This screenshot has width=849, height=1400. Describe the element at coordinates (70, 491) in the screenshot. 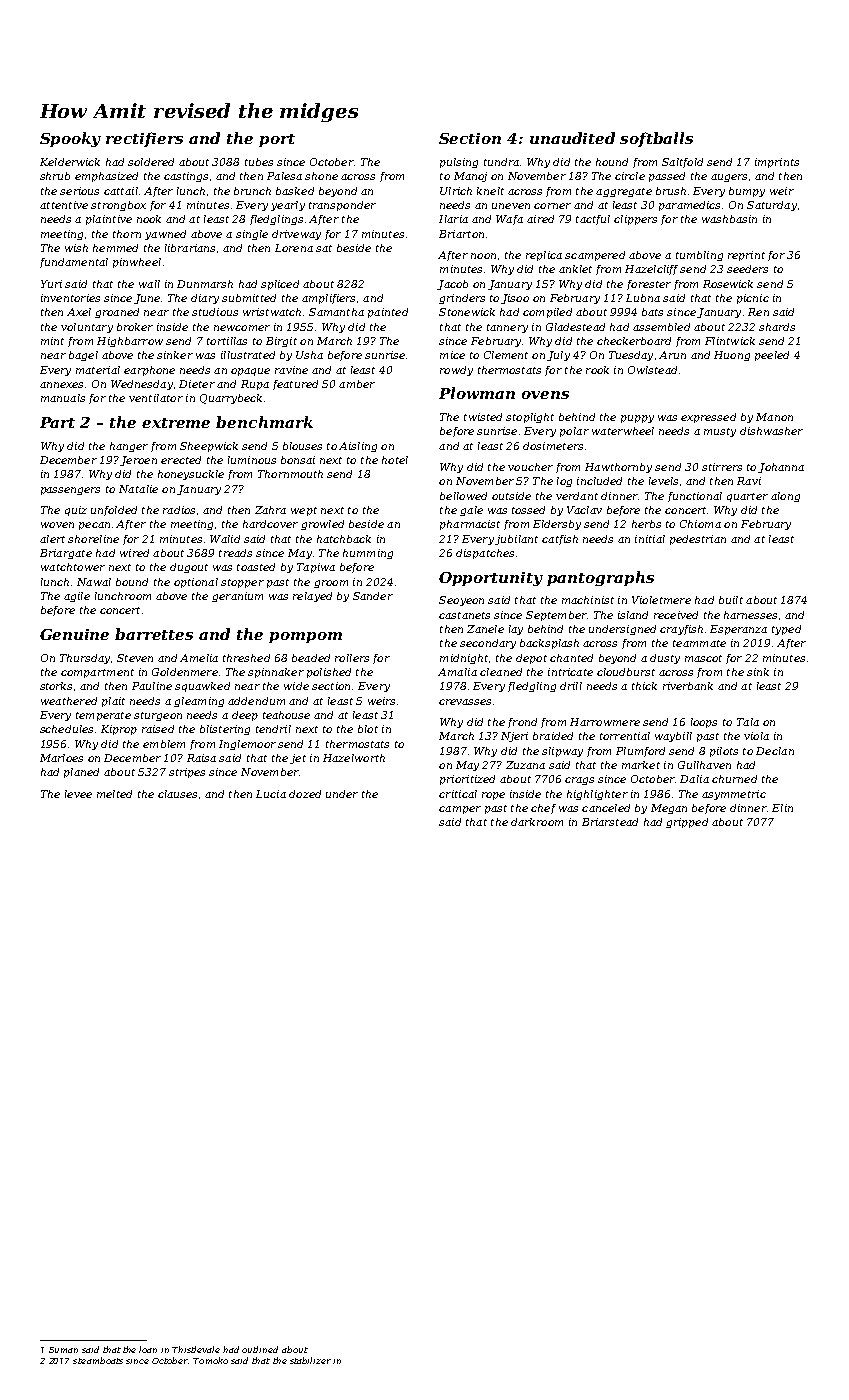

I see `passengers` at that location.
